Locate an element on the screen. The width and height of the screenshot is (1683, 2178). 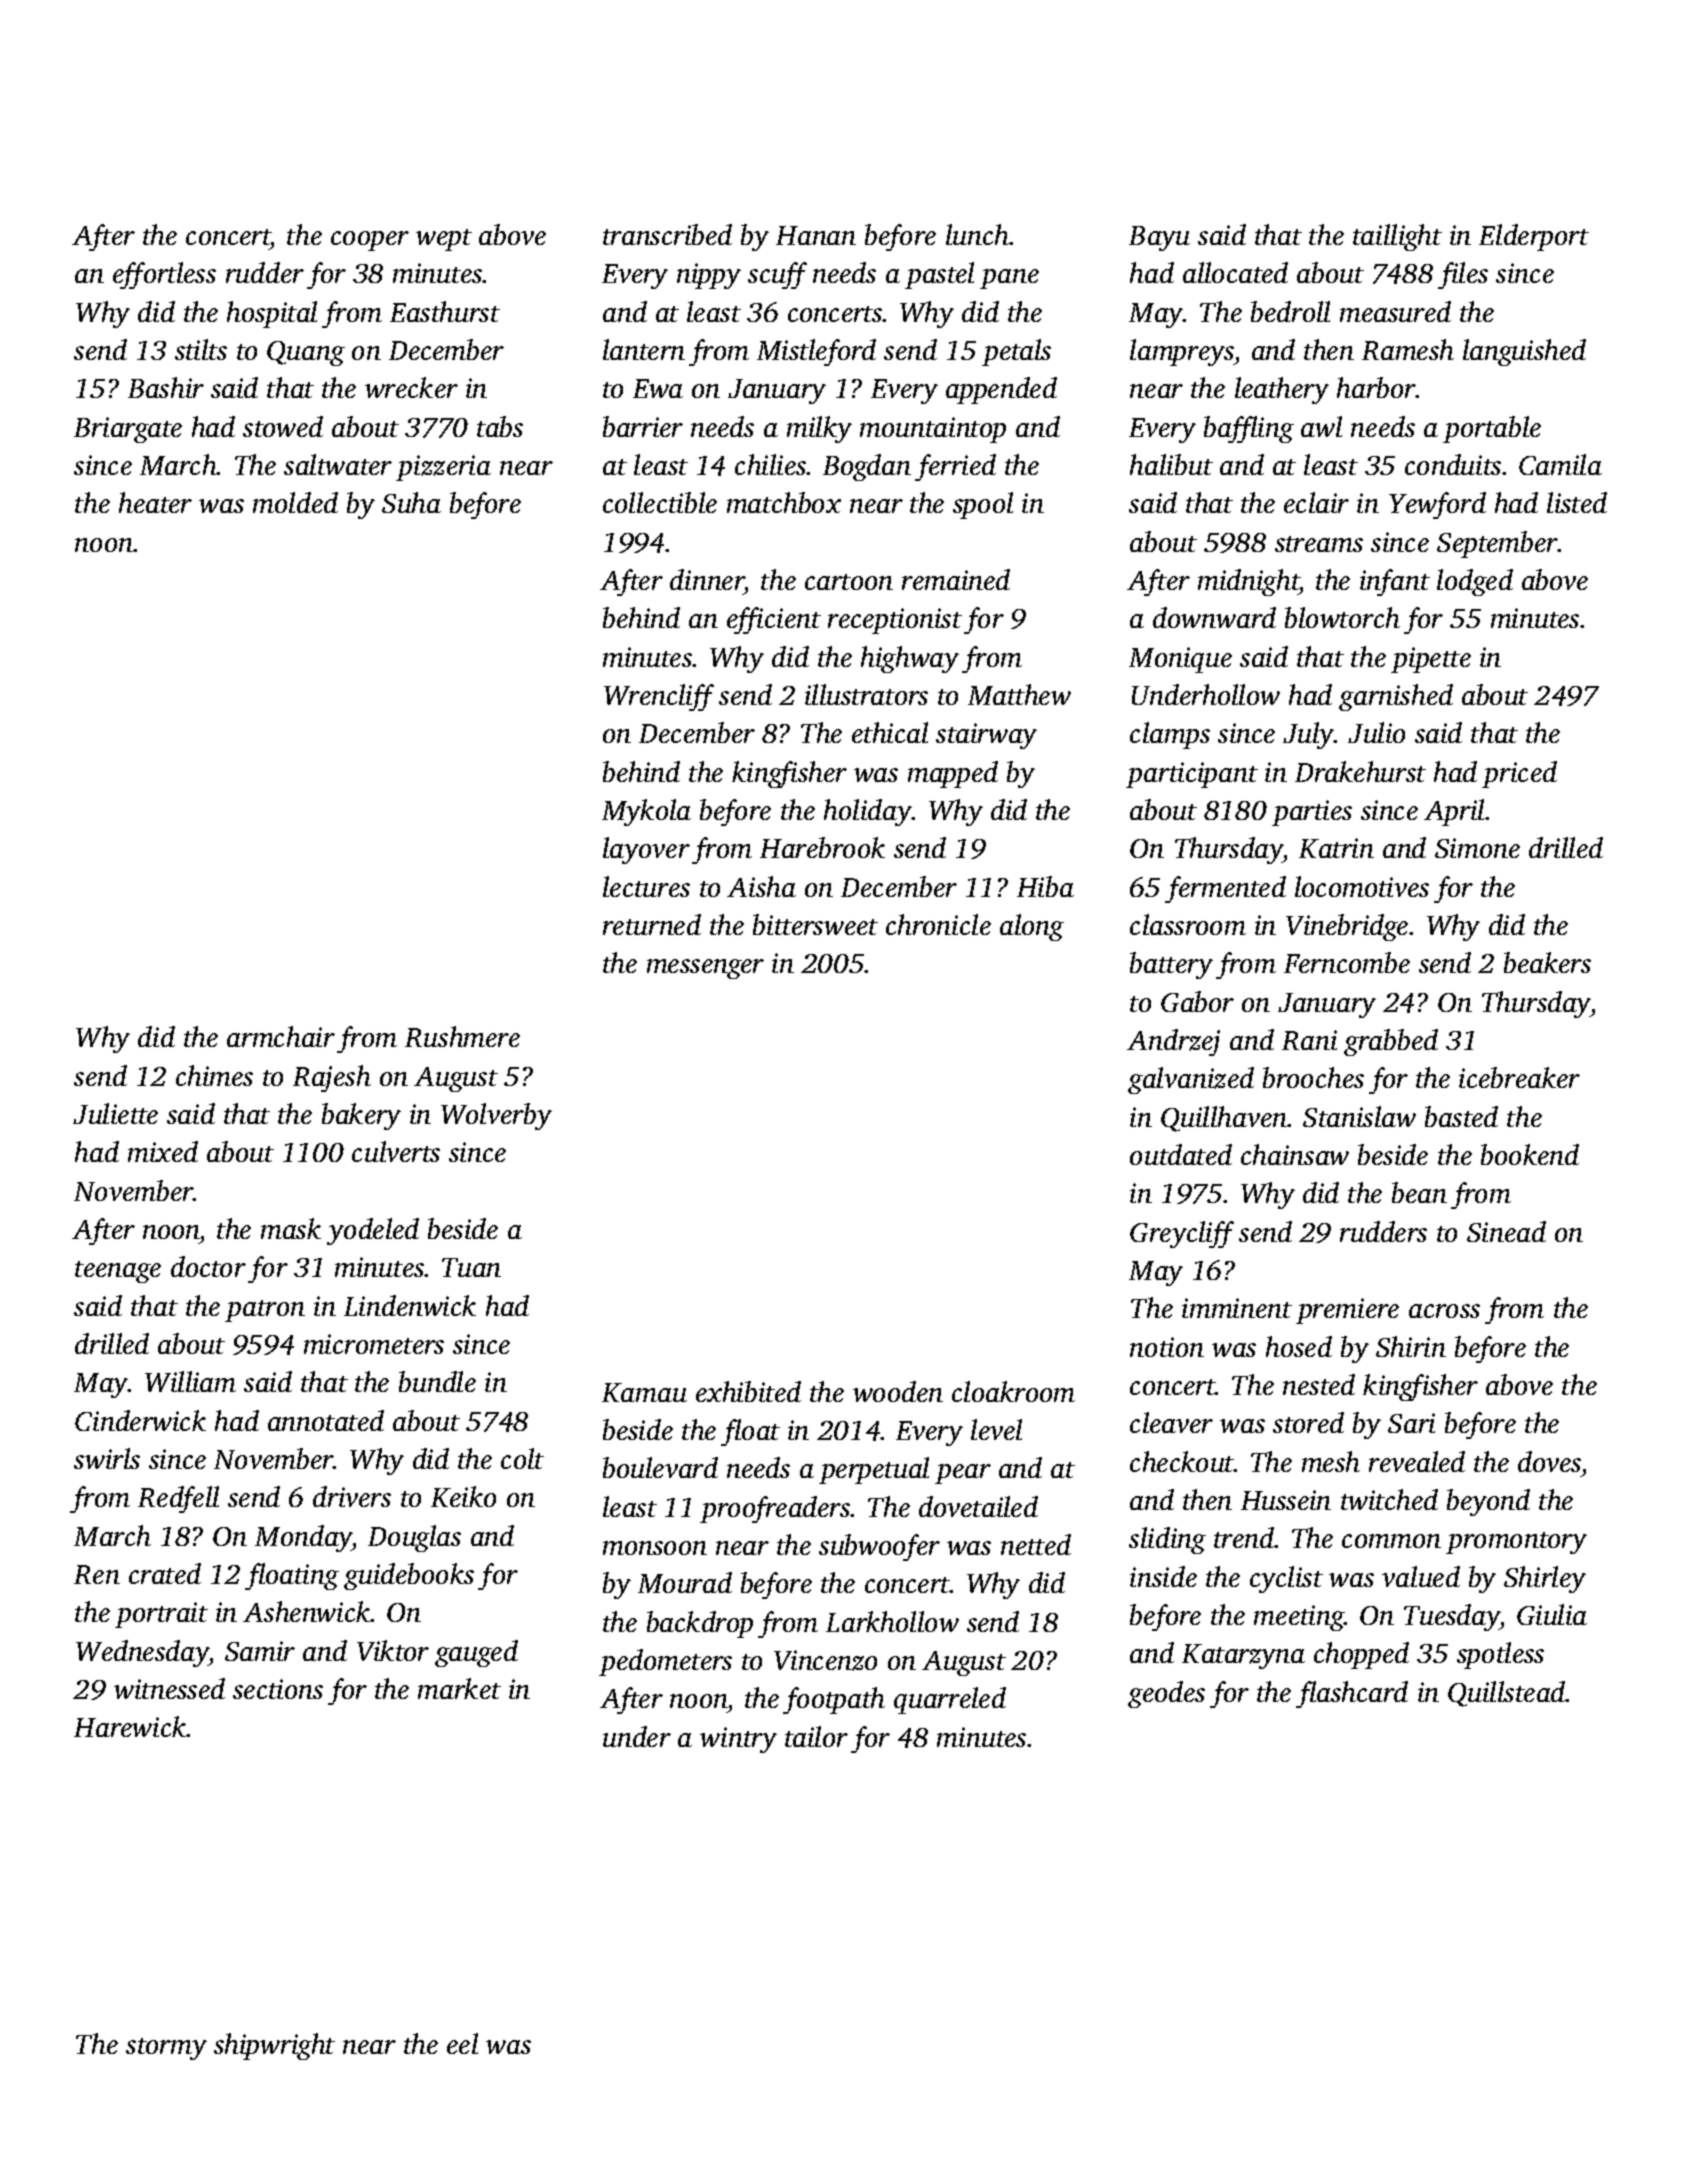
Samir is located at coordinates (260, 1651).
